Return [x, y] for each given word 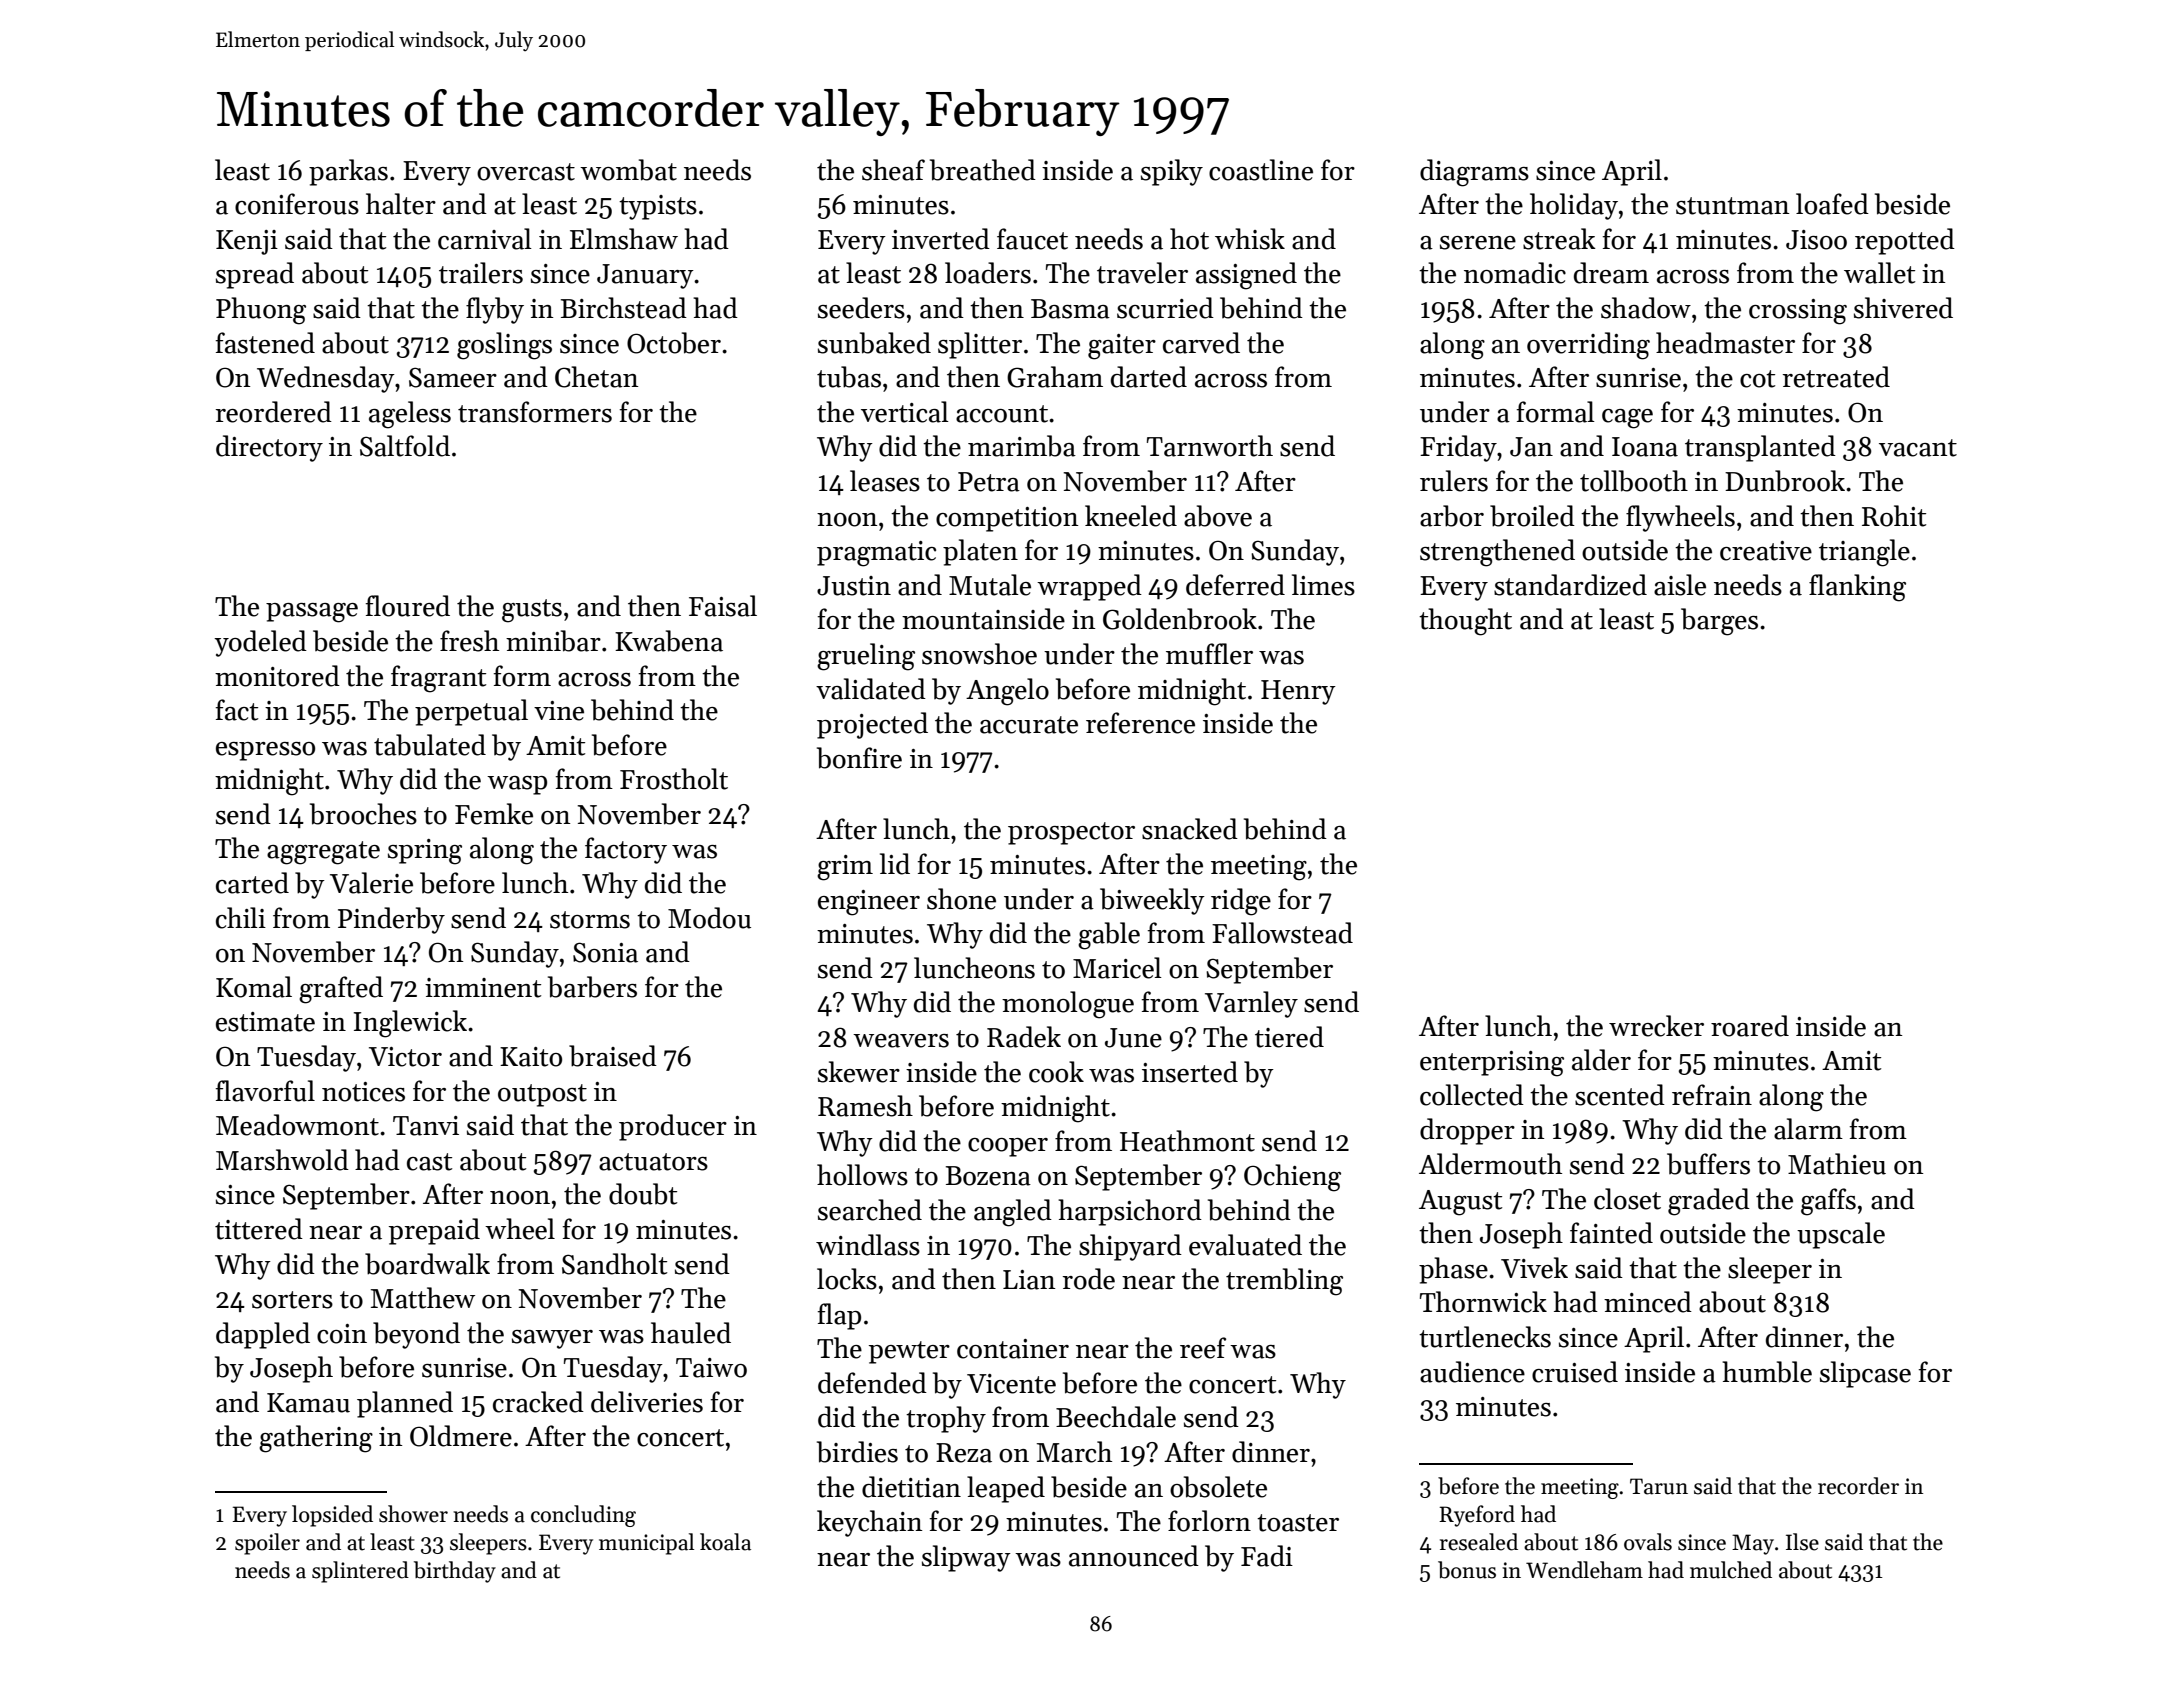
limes [1323, 585]
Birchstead [624, 308]
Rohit [1894, 516]
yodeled [260, 643]
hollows [862, 1175]
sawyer [552, 1339]
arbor [1452, 516]
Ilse [1802, 1542]
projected [872, 725]
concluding [583, 1516]
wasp [517, 785]
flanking [1857, 588]
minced [1648, 1302]
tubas [849, 377]
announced [1134, 1556]
